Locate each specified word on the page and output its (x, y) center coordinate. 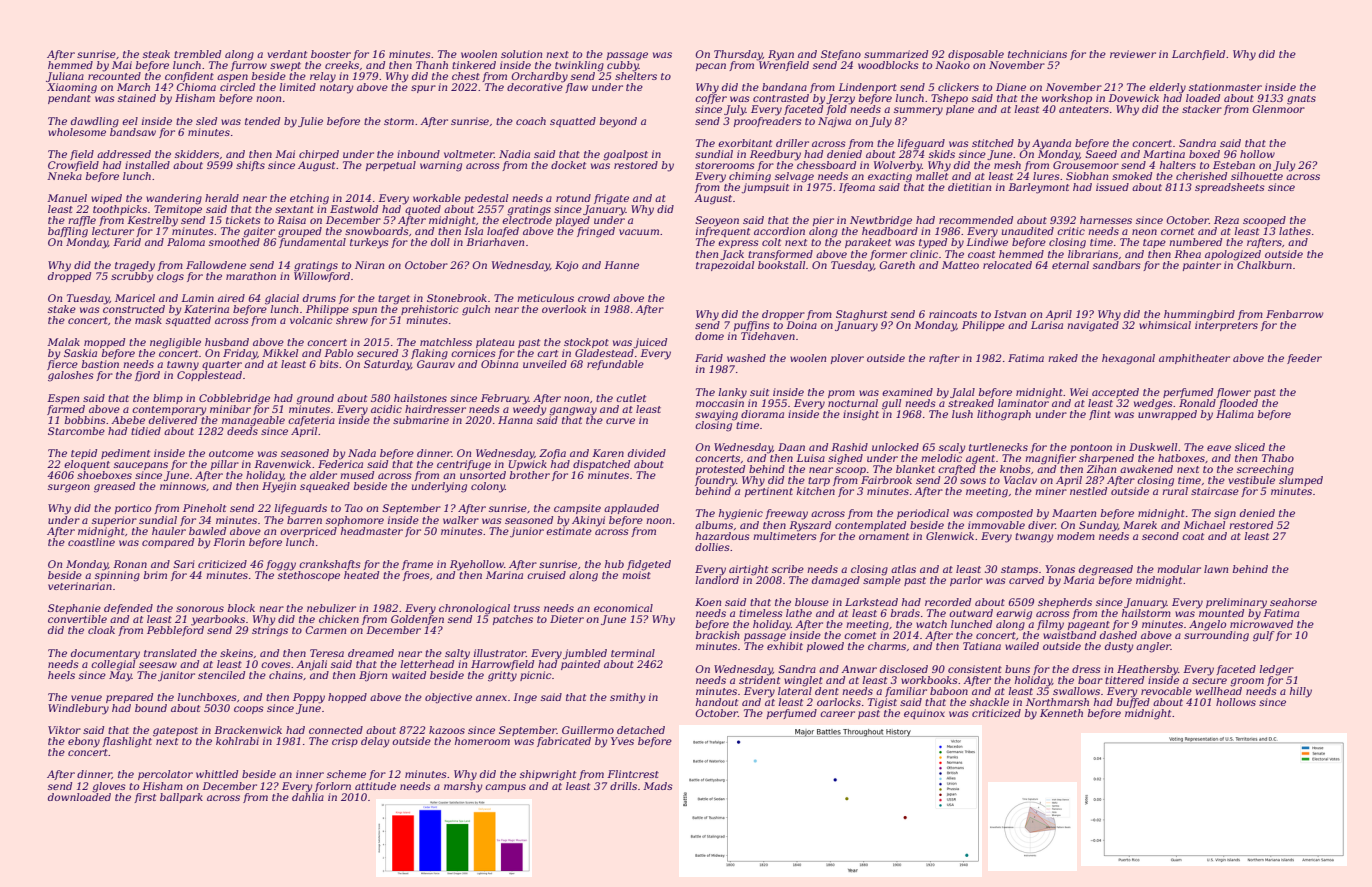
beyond (618, 122)
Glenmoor (1278, 109)
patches (513, 620)
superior (114, 521)
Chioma (196, 87)
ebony (84, 742)
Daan (791, 447)
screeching (1265, 470)
